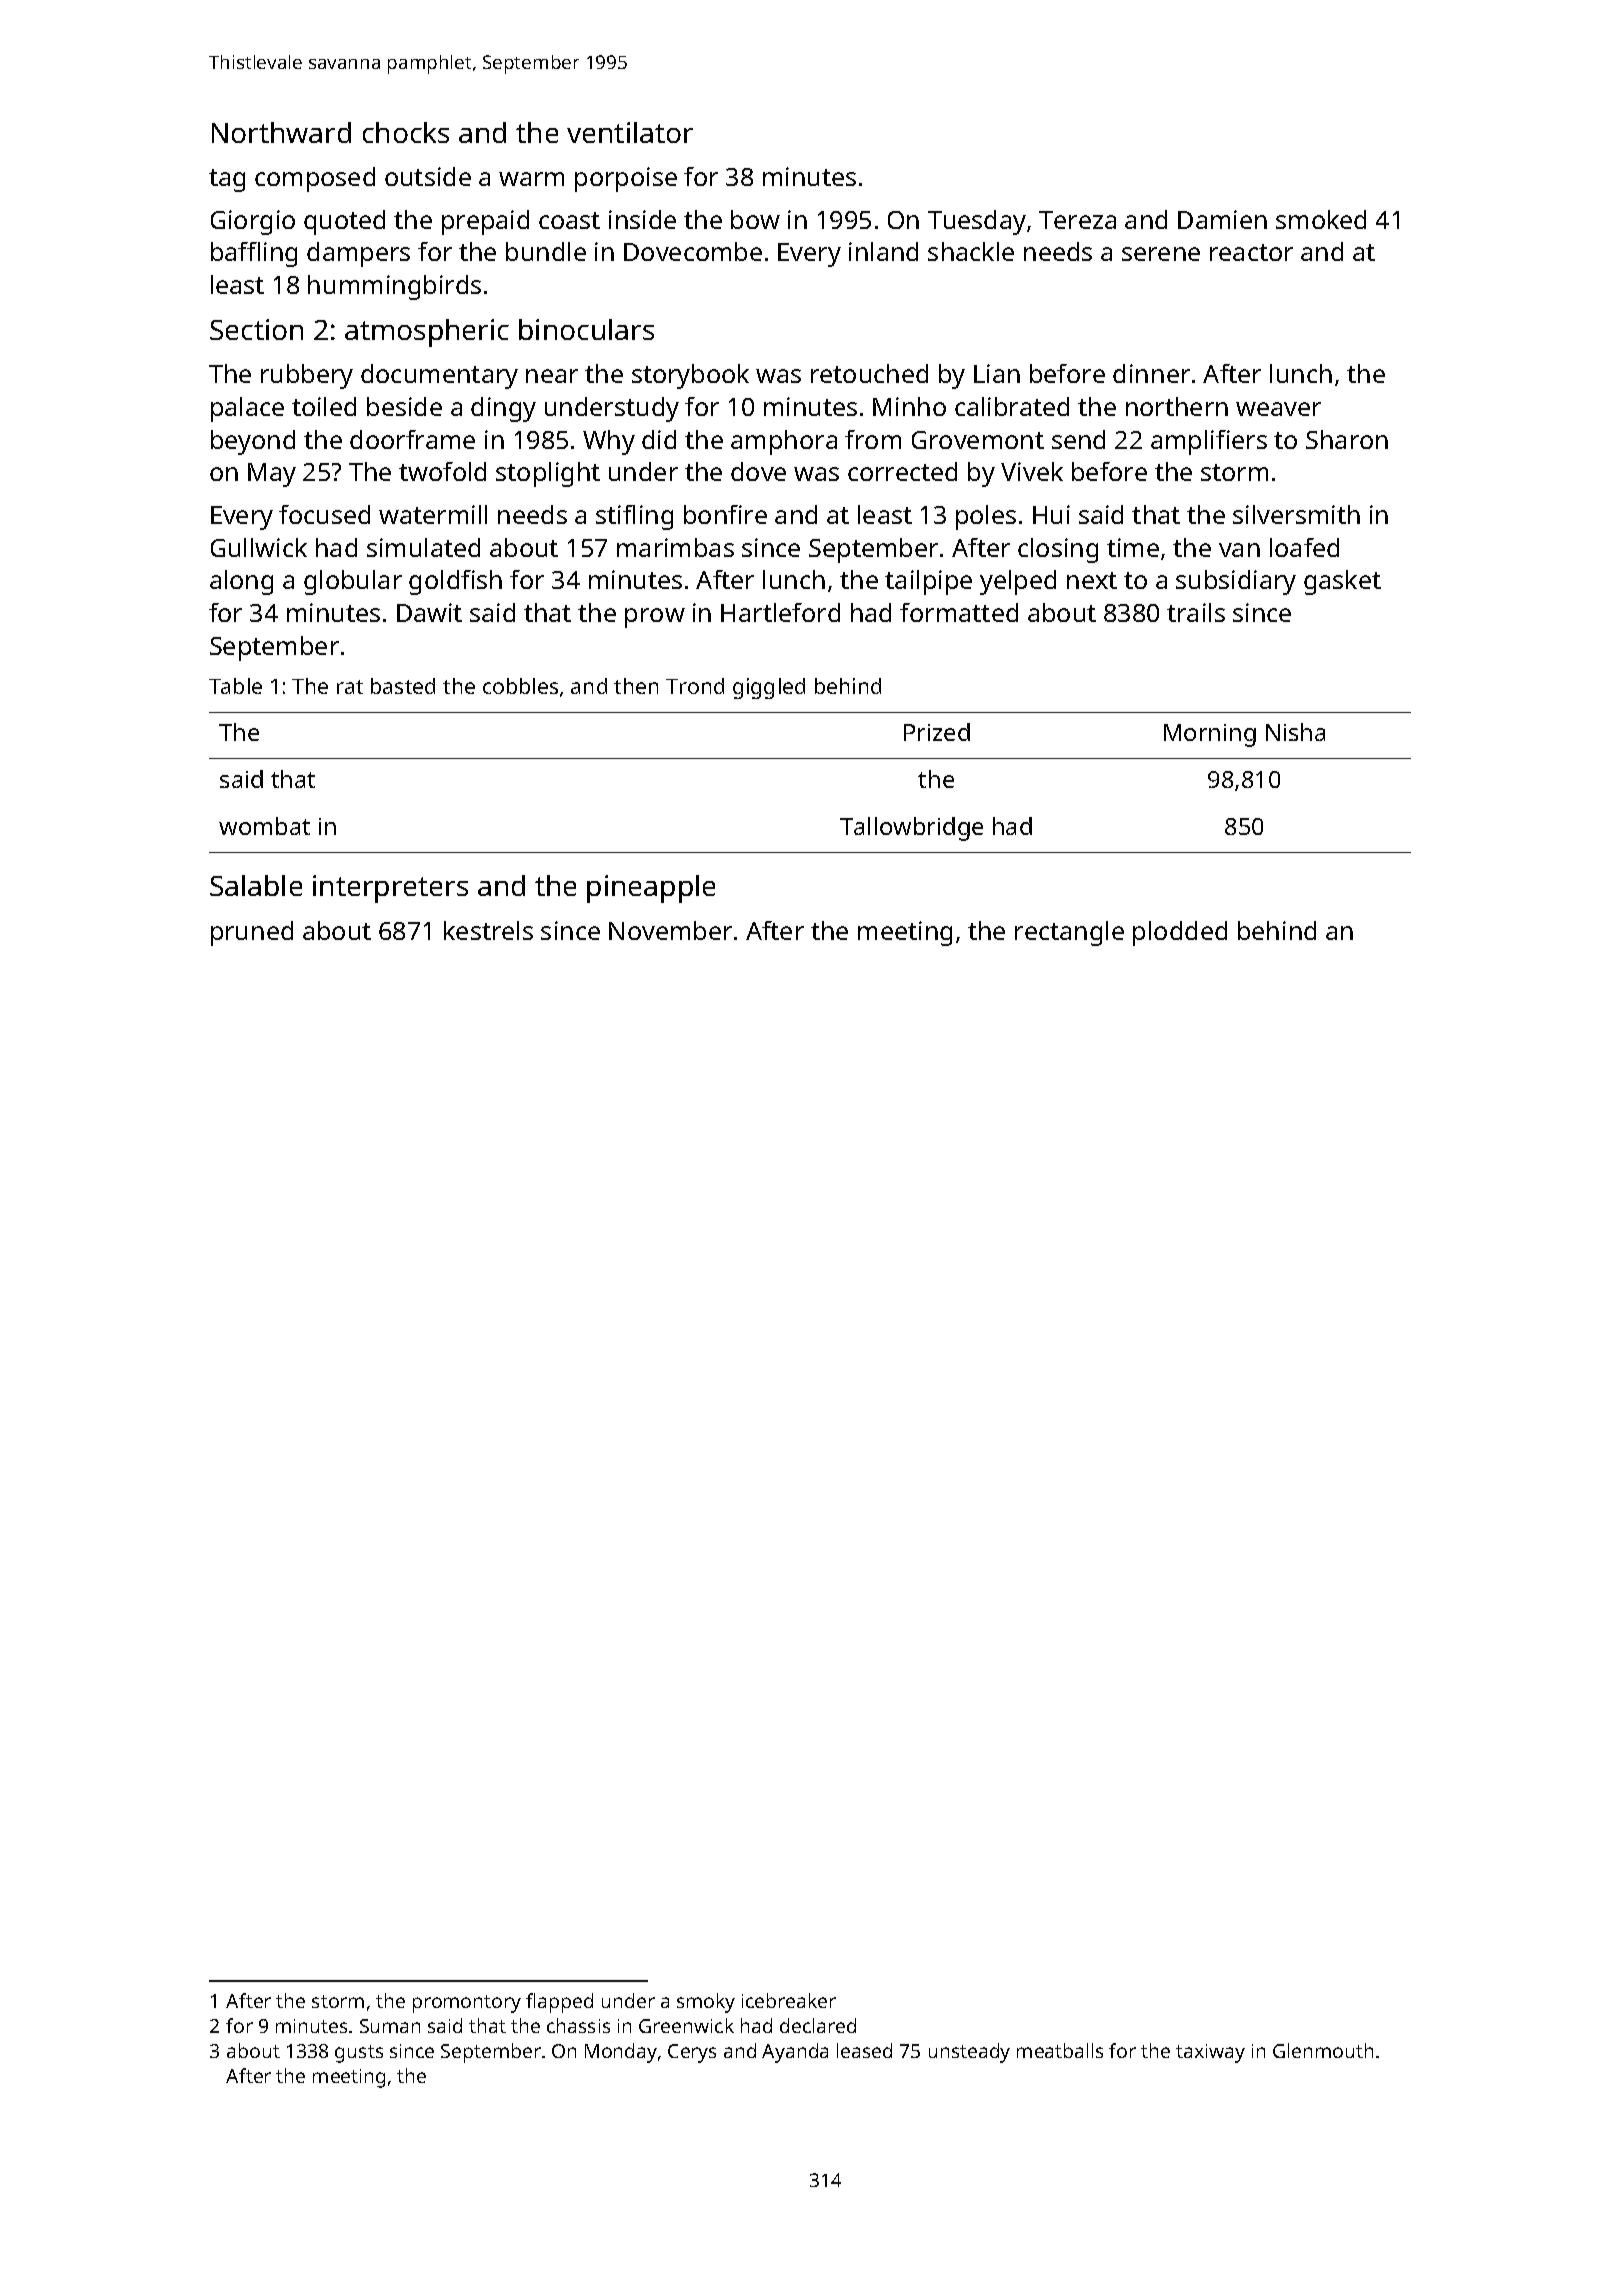 The image size is (1620, 2292). What do you see at coordinates (390, 2026) in the screenshot?
I see `Suman` at bounding box center [390, 2026].
